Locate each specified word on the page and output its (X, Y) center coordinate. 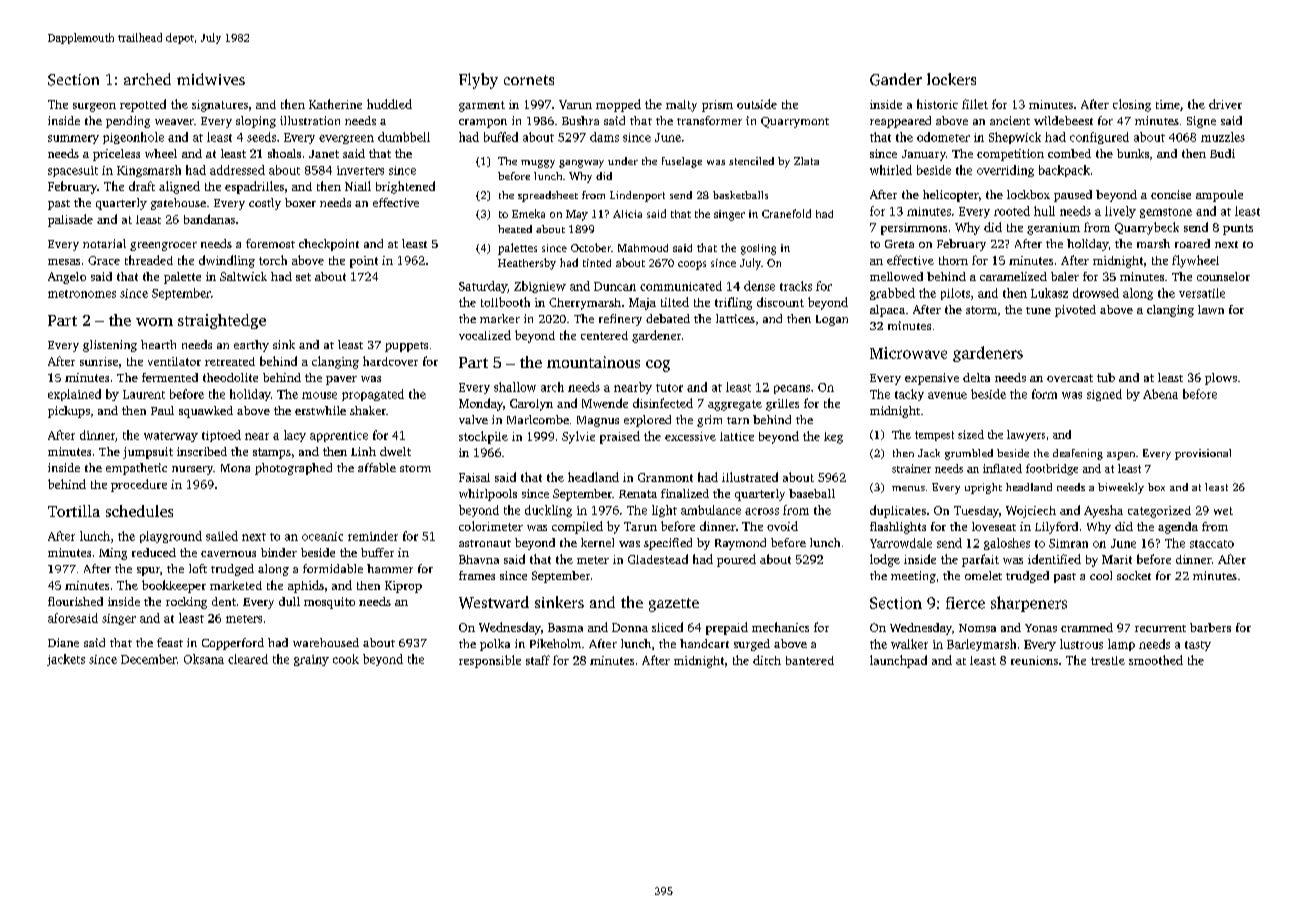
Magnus (598, 421)
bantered (810, 660)
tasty (1198, 646)
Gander (896, 79)
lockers (951, 79)
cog (658, 366)
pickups (69, 412)
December (149, 659)
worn (154, 322)
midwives (211, 79)
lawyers (1026, 435)
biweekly (1121, 488)
